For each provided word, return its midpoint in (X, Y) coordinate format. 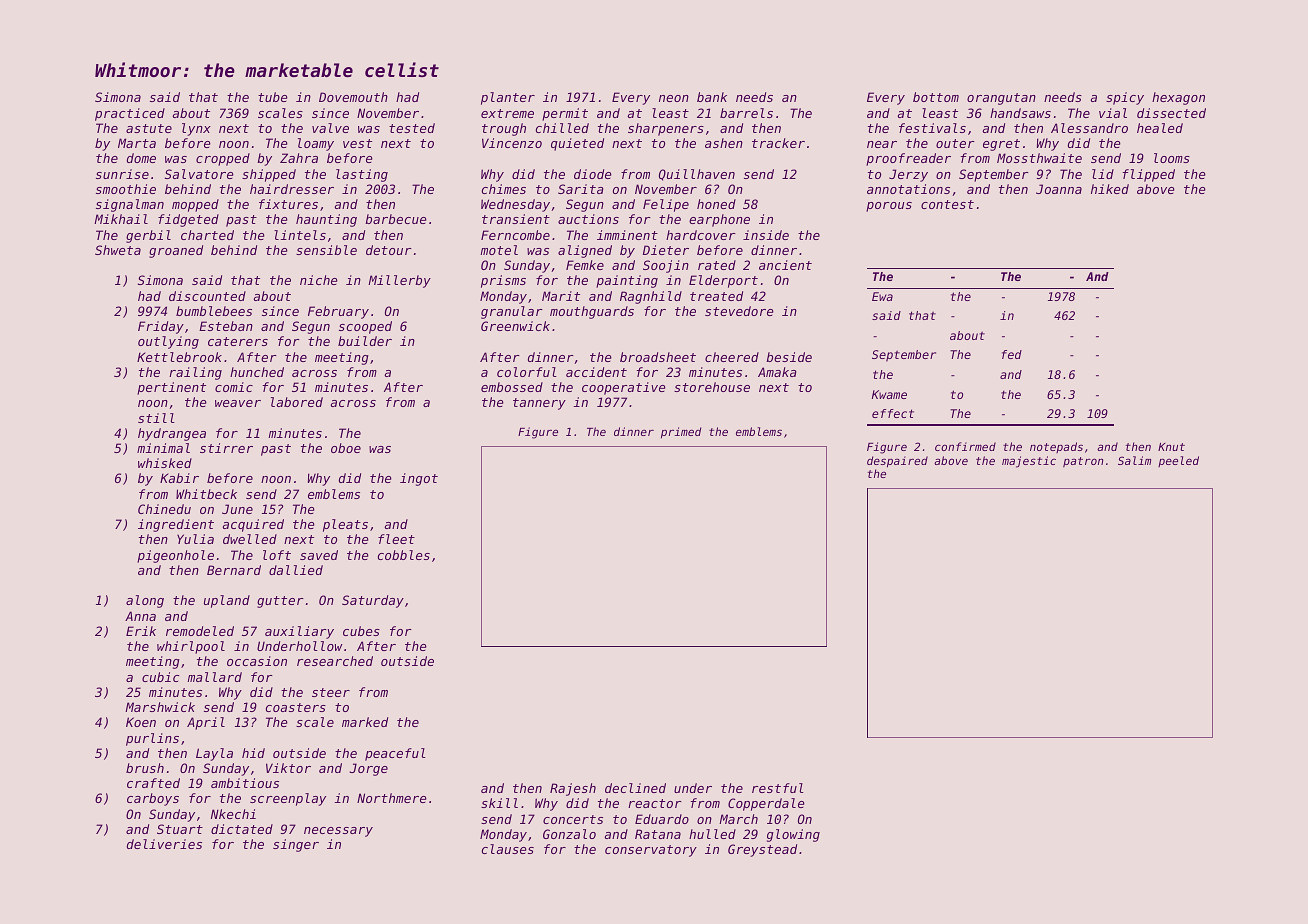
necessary (338, 832)
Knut (1171, 447)
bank (712, 97)
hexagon (1178, 98)
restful (778, 788)
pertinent (171, 388)
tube (273, 97)
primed (681, 433)
